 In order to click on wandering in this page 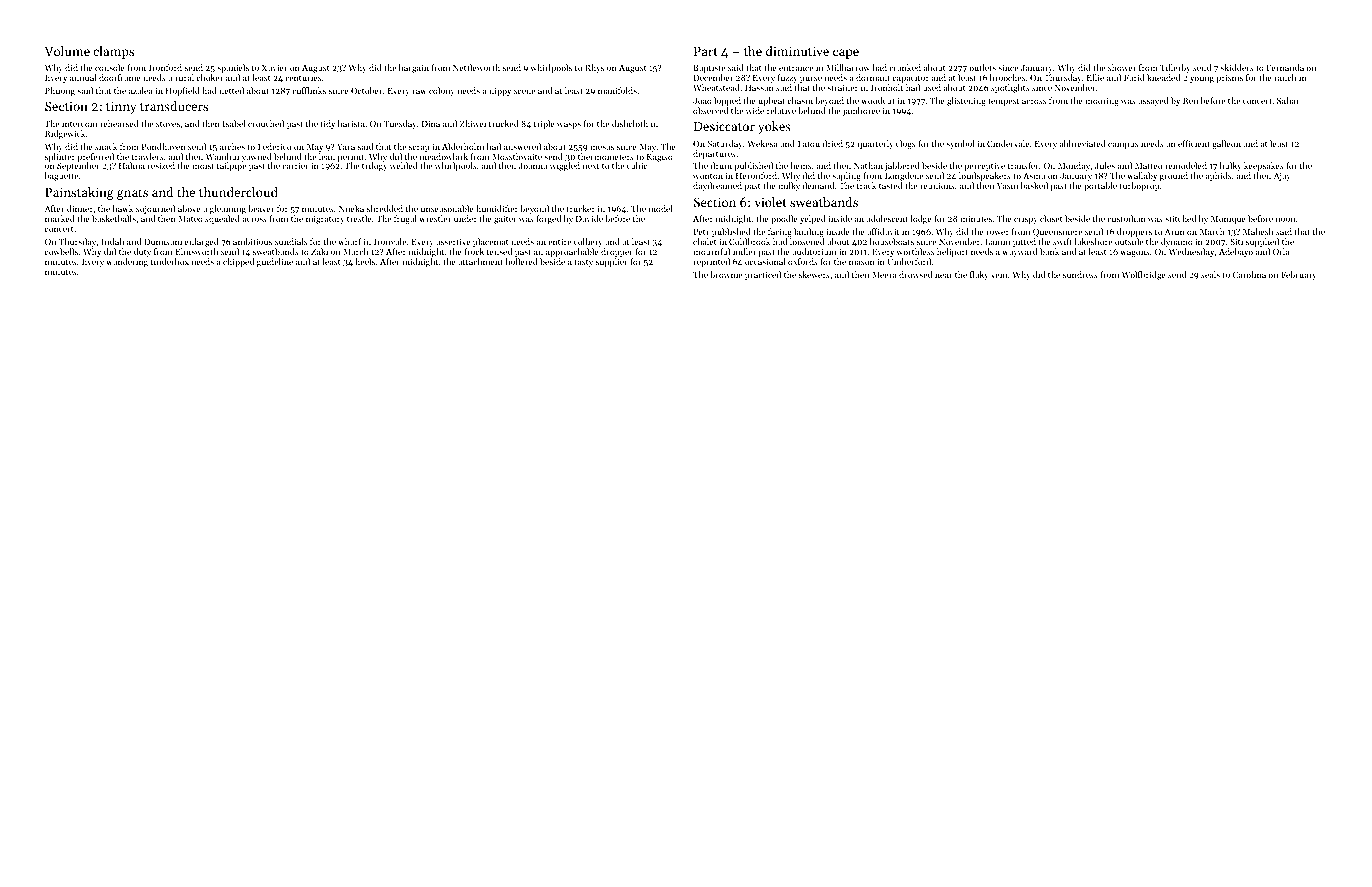, I will do `click(127, 262)`.
